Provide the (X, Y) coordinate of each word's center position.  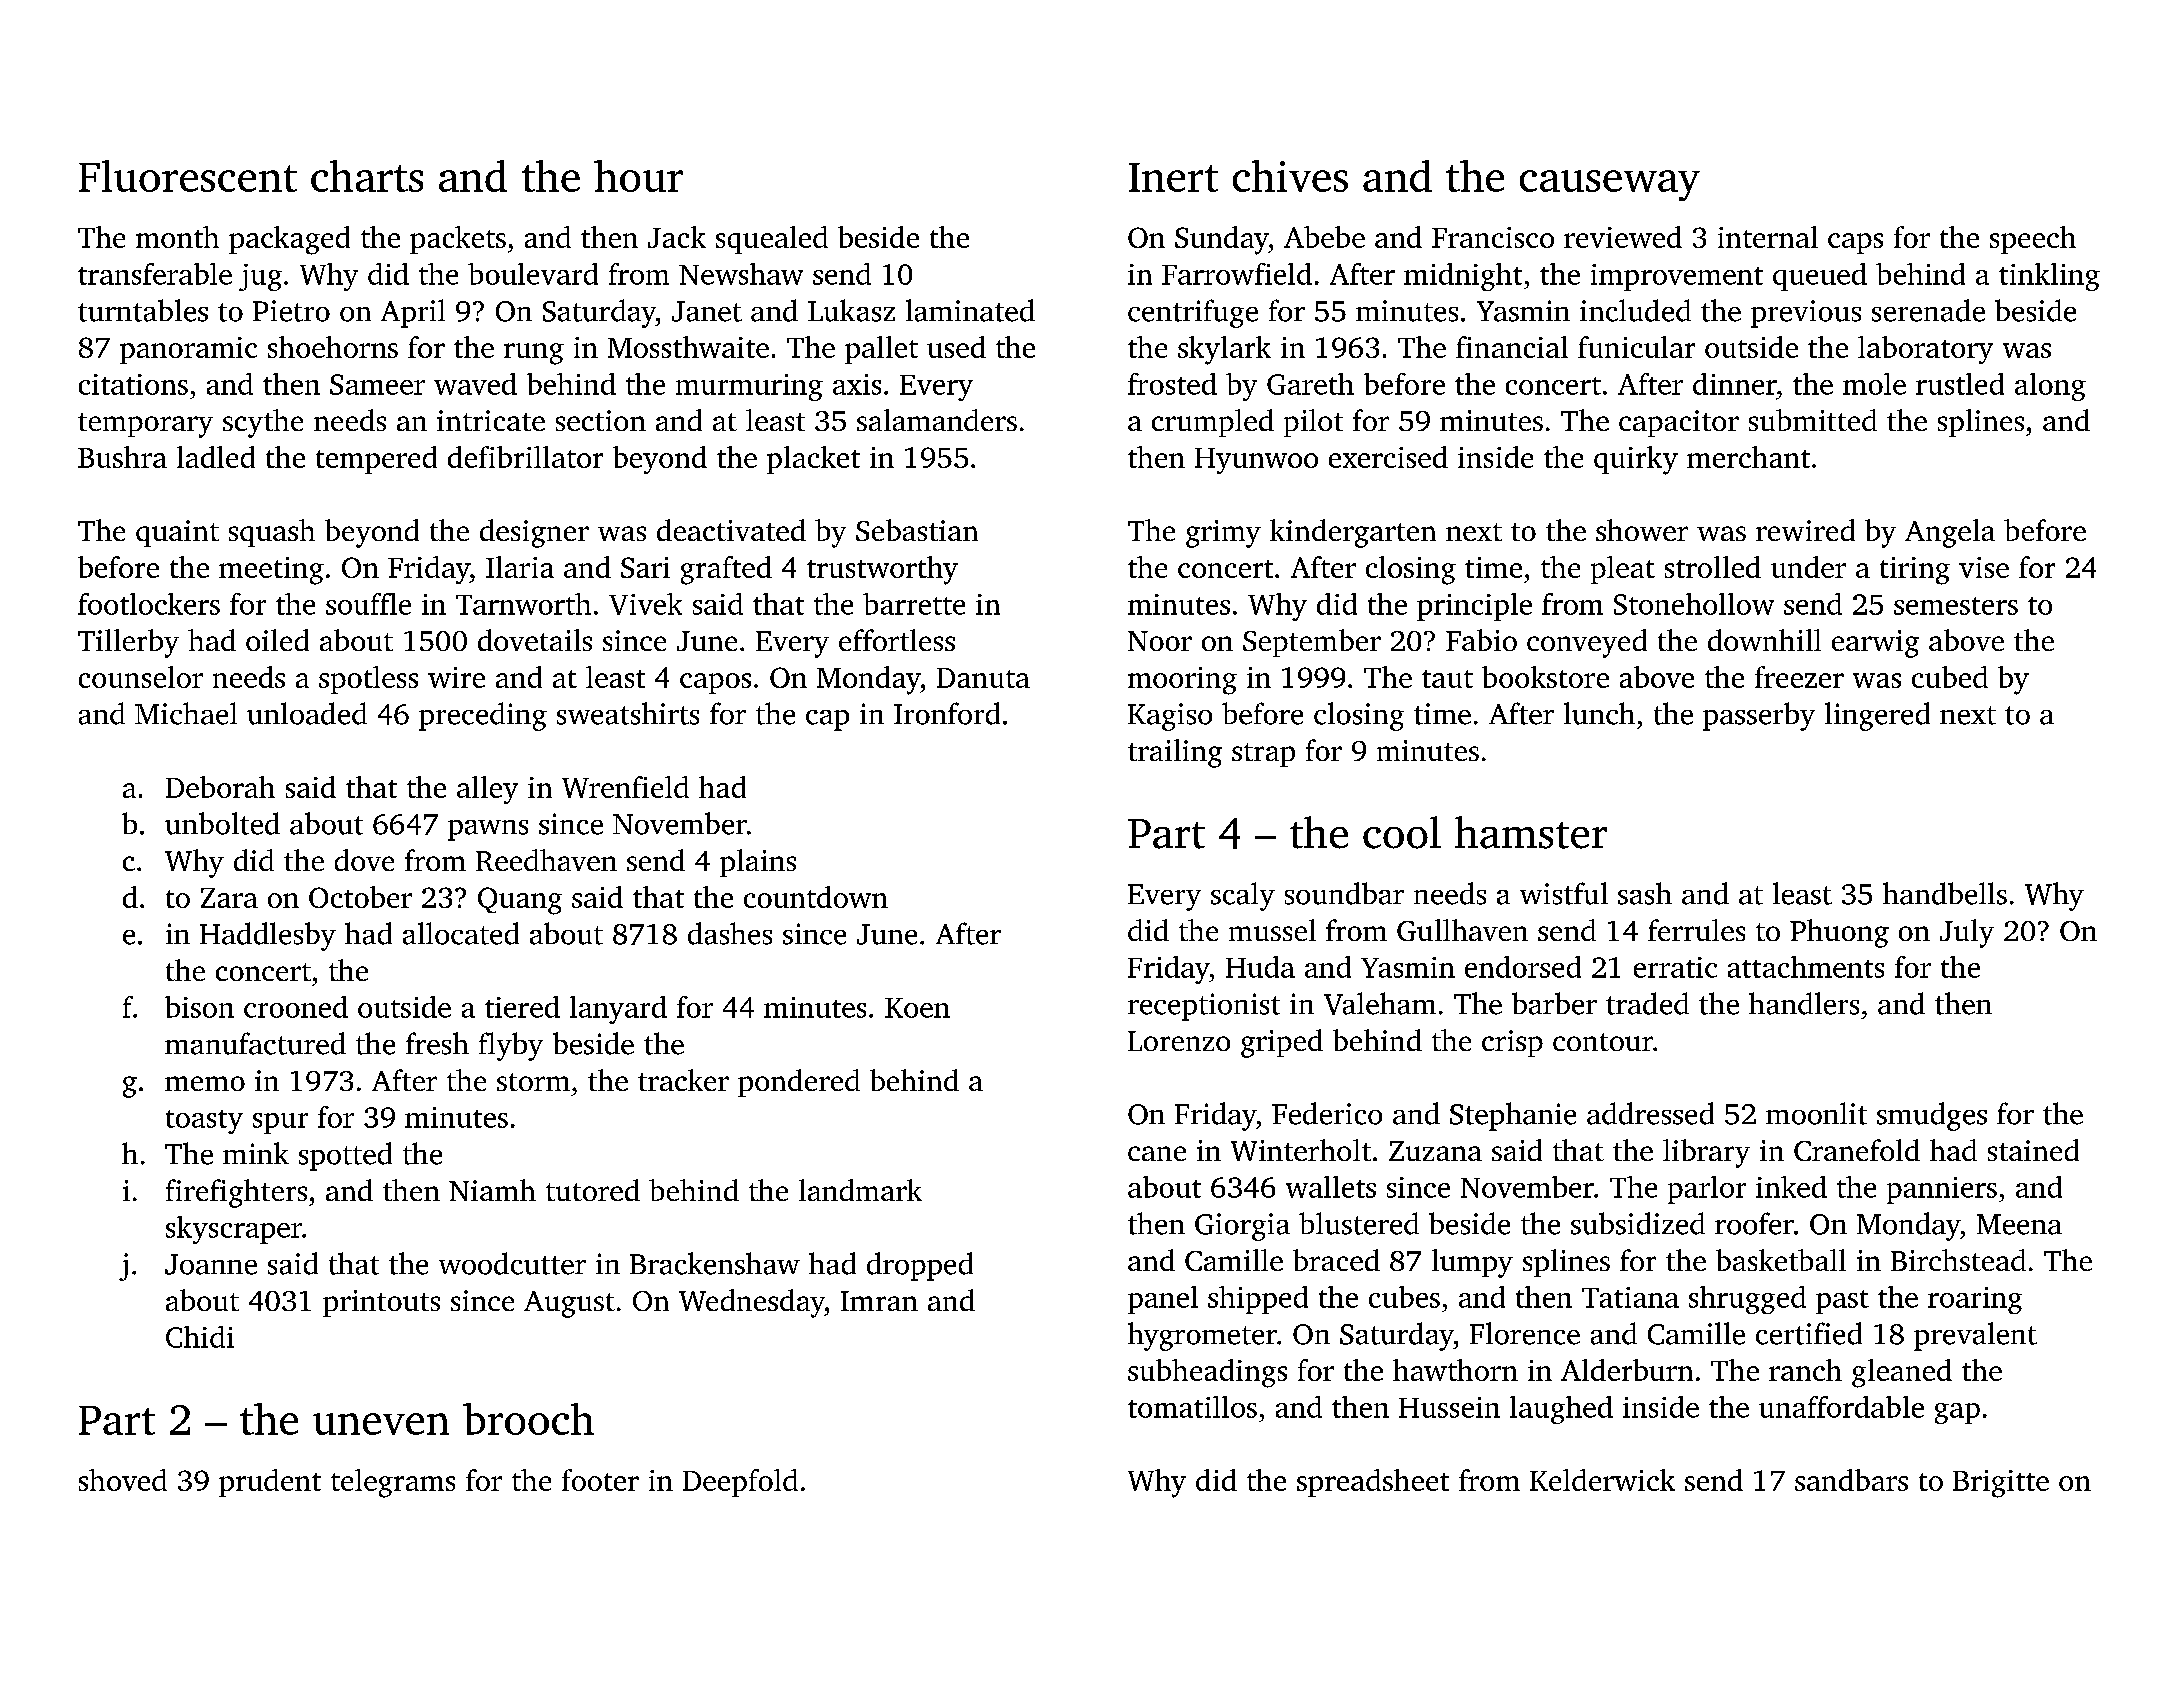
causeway (1610, 185)
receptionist (1204, 1007)
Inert (1173, 177)
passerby (1759, 716)
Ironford (947, 713)
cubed (1950, 677)
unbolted (222, 823)
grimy (1223, 534)
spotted (345, 1156)
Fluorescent (188, 176)
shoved (123, 1480)
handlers (1804, 1003)
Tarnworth (523, 604)
